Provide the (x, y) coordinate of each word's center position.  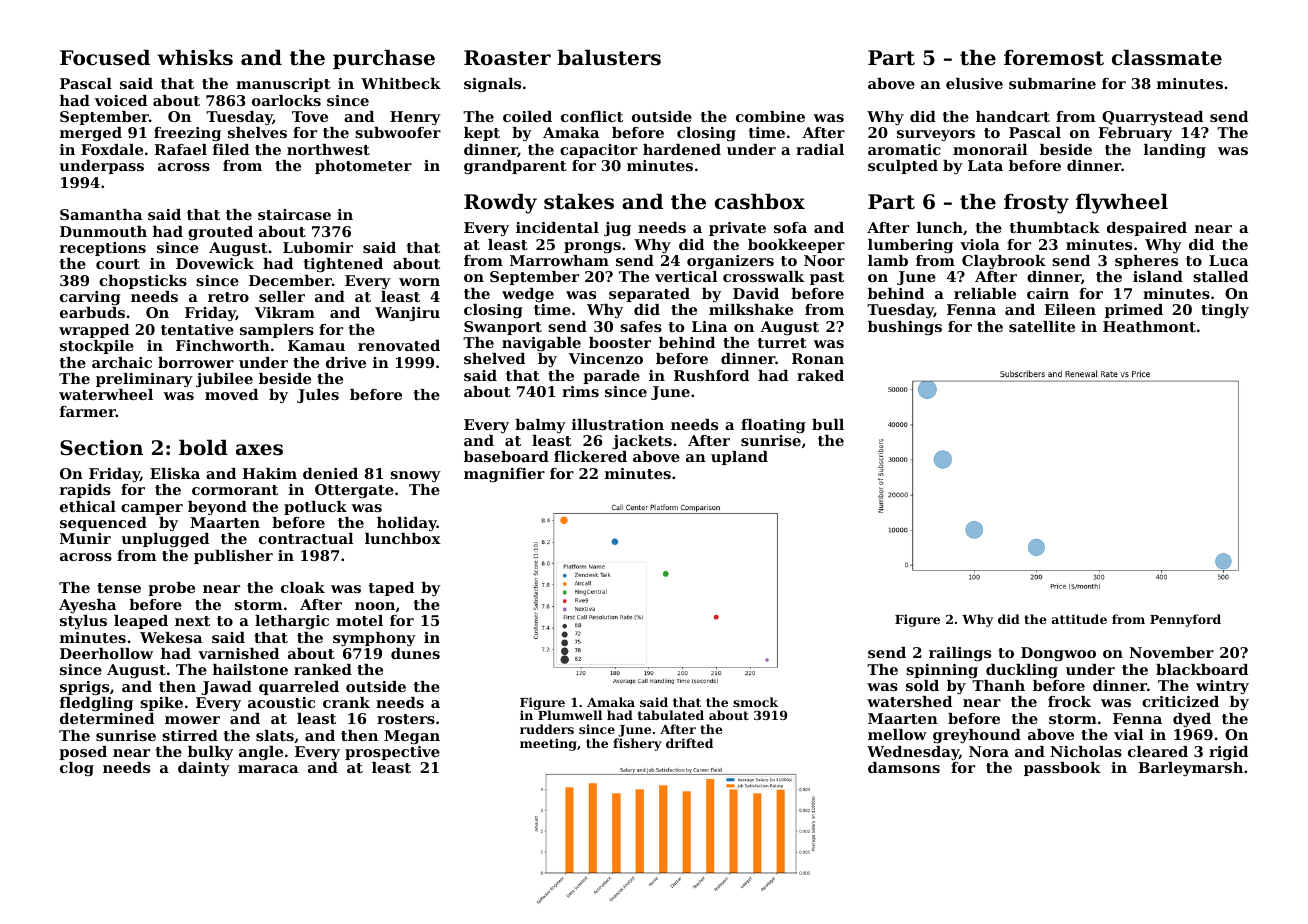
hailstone (250, 669)
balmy (540, 426)
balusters (609, 57)
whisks (195, 57)
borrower (196, 362)
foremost (1054, 58)
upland (739, 458)
